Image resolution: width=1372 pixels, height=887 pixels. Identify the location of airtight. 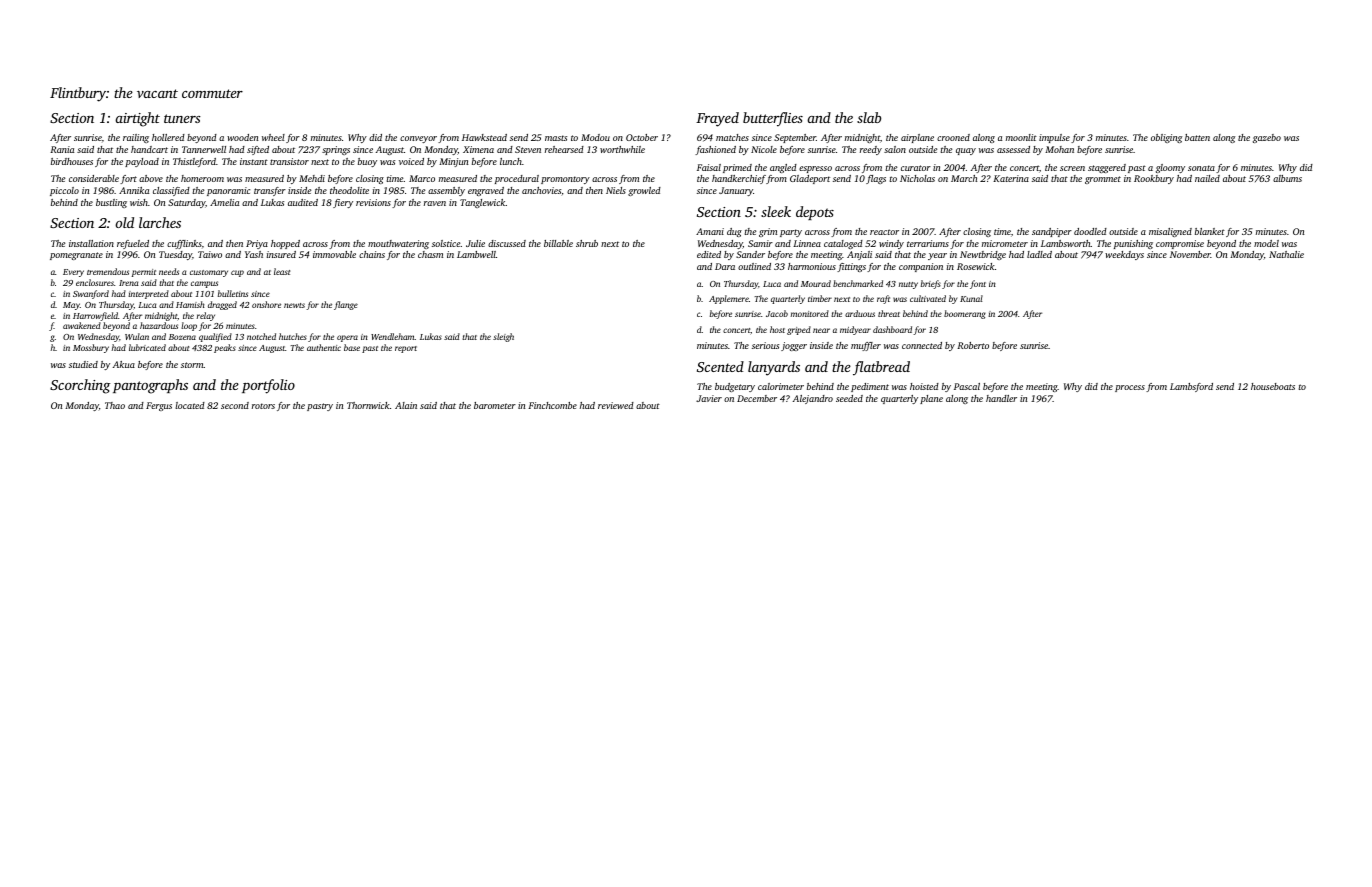
(137, 119).
